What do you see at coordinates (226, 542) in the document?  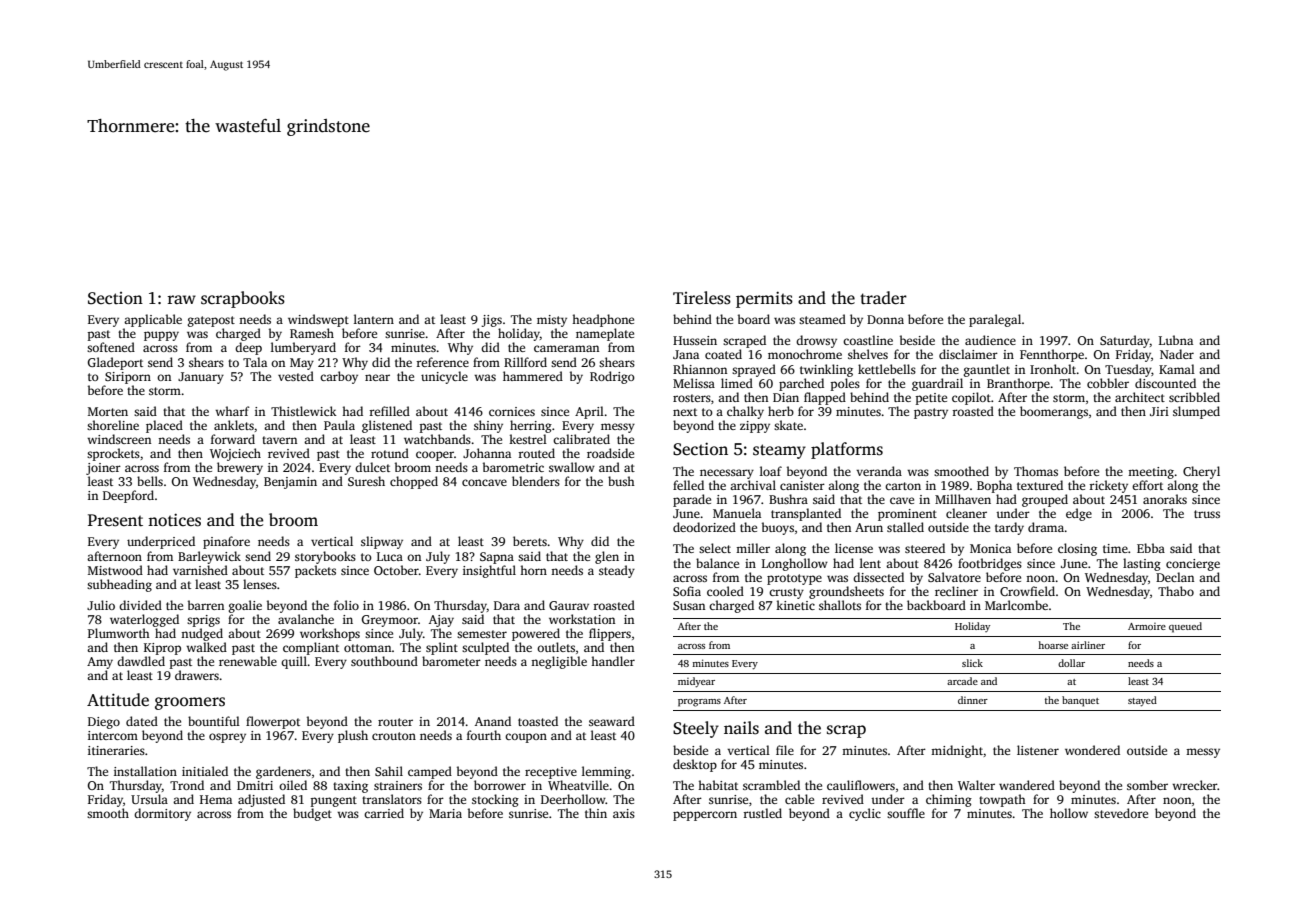 I see `pinafore` at bounding box center [226, 542].
